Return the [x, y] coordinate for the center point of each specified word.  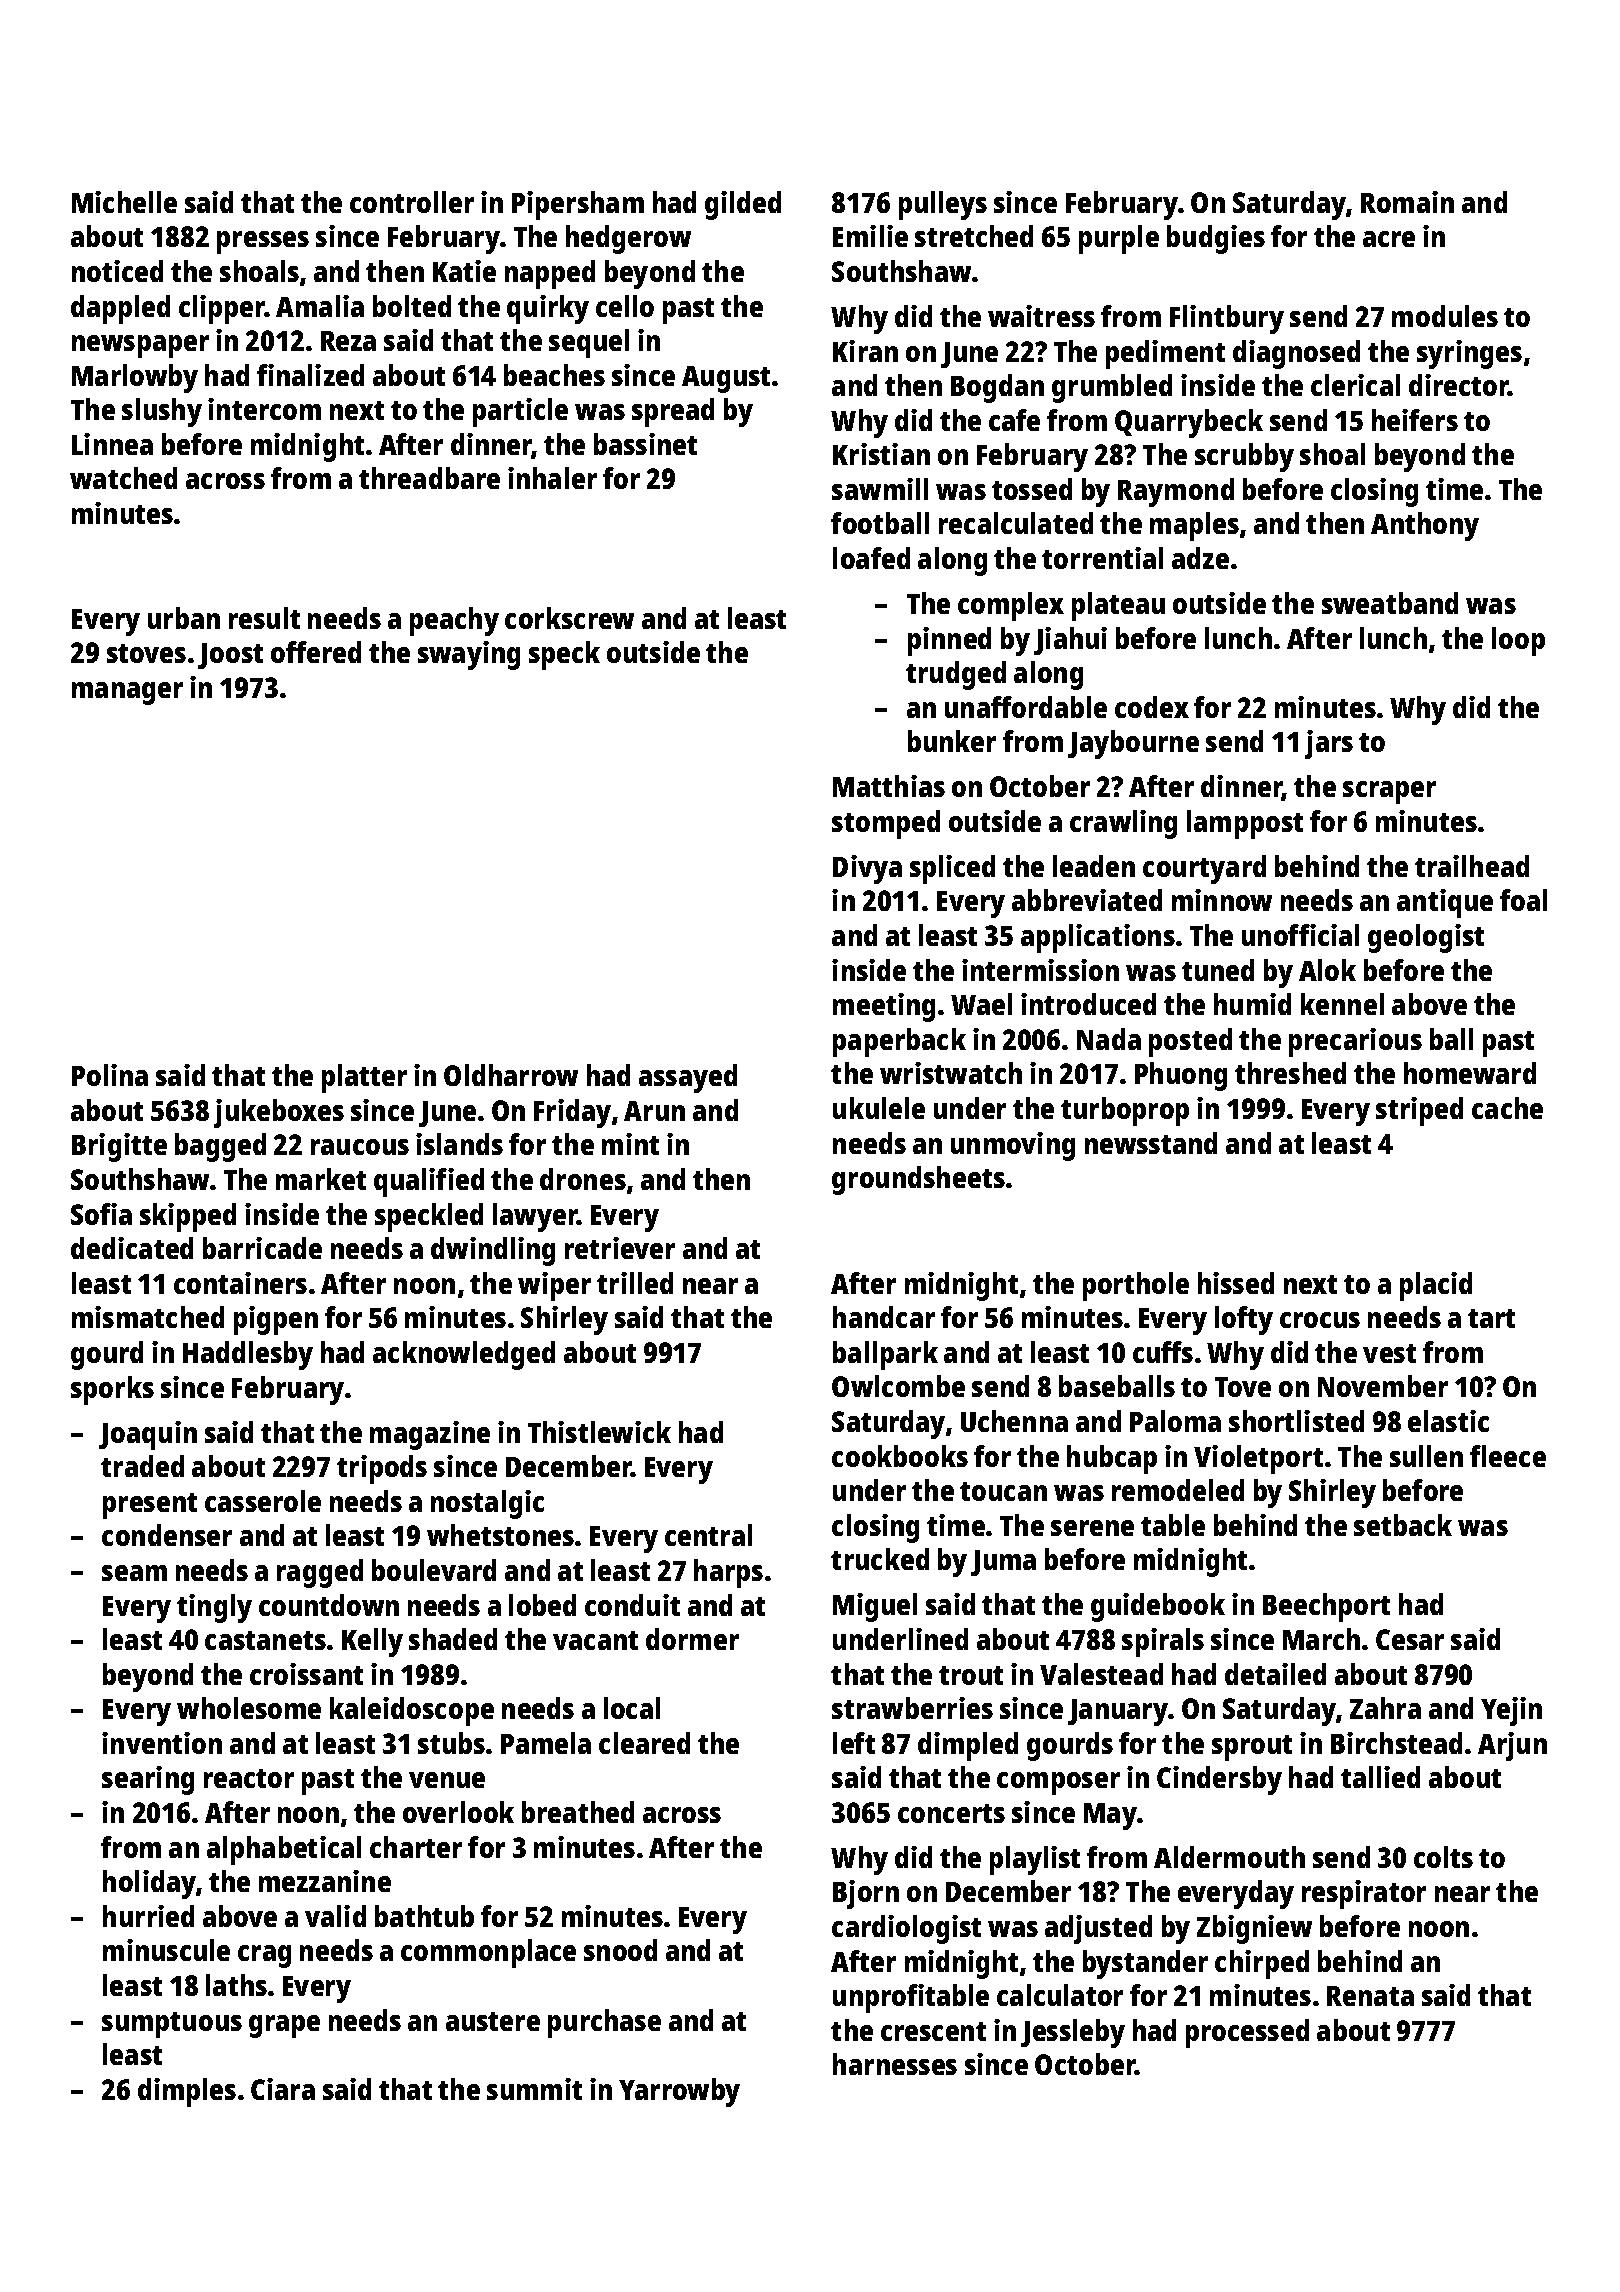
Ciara [283, 2089]
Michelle [124, 202]
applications [1098, 938]
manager [127, 693]
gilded [743, 205]
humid [1252, 1004]
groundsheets [918, 1180]
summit [534, 2089]
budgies [1216, 239]
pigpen [276, 1320]
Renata [1370, 1996]
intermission [1040, 970]
